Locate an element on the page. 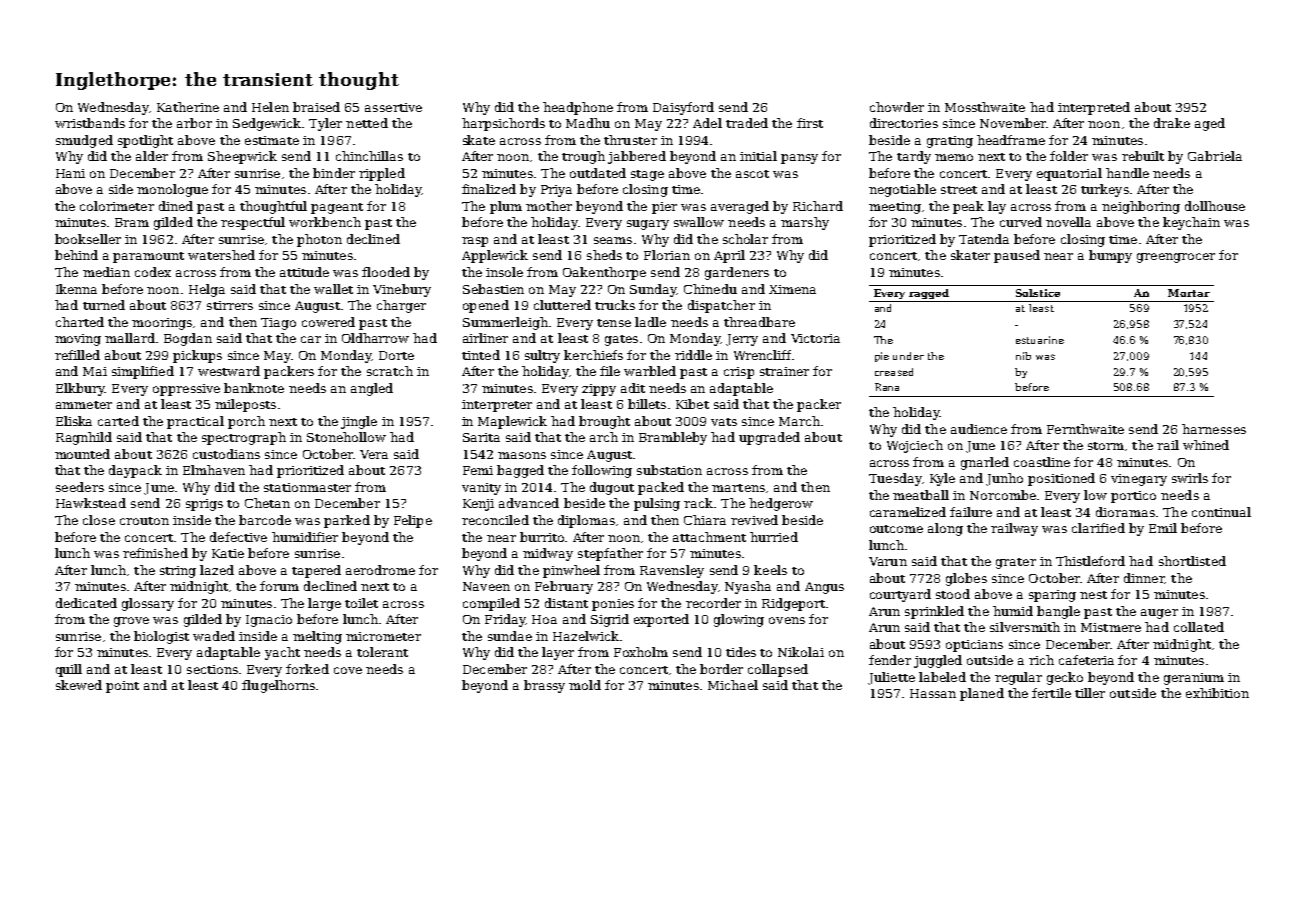 This image has height=924, width=1308. Katherine is located at coordinates (188, 107).
